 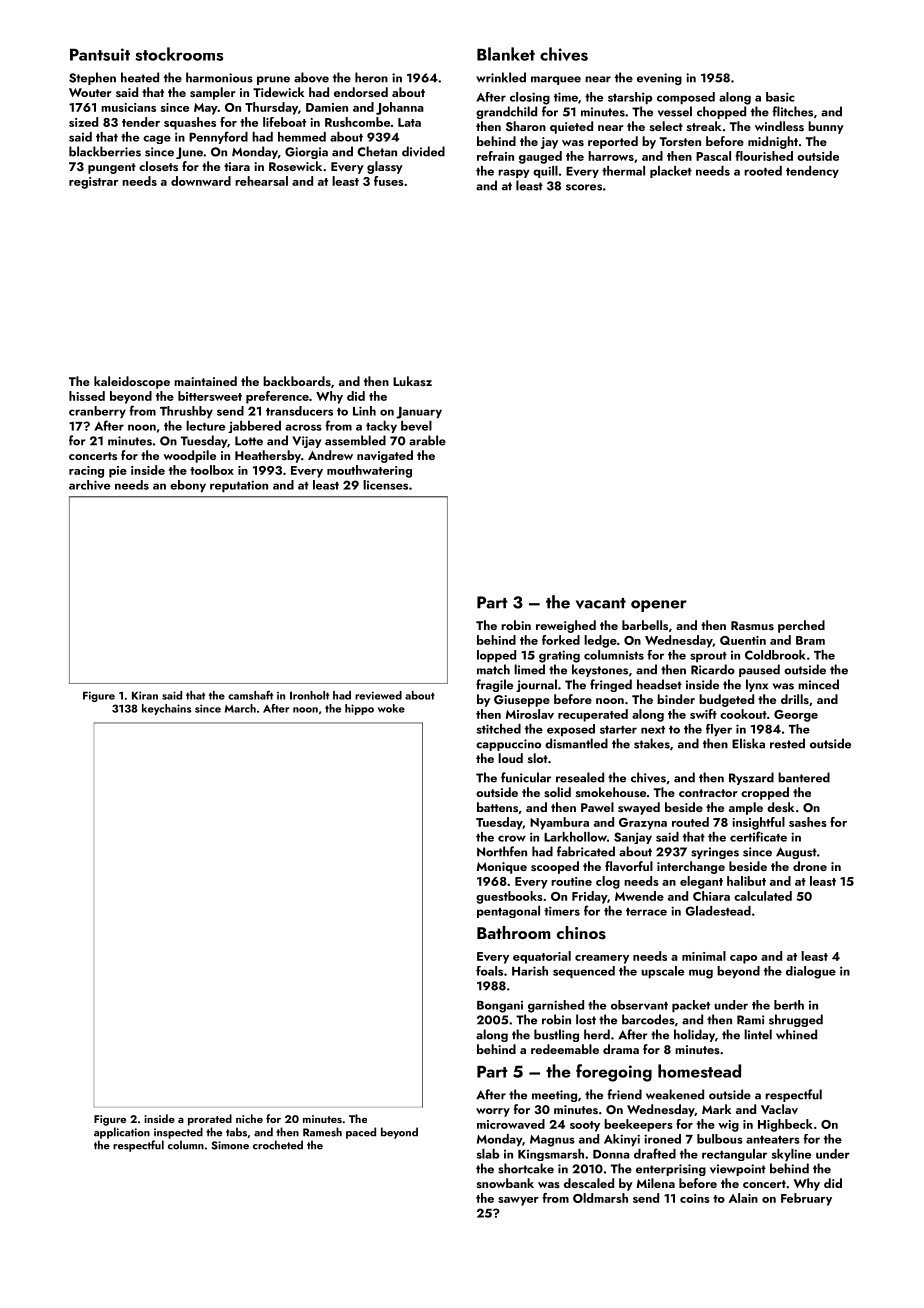 I want to click on wrinkled, so click(x=501, y=77).
